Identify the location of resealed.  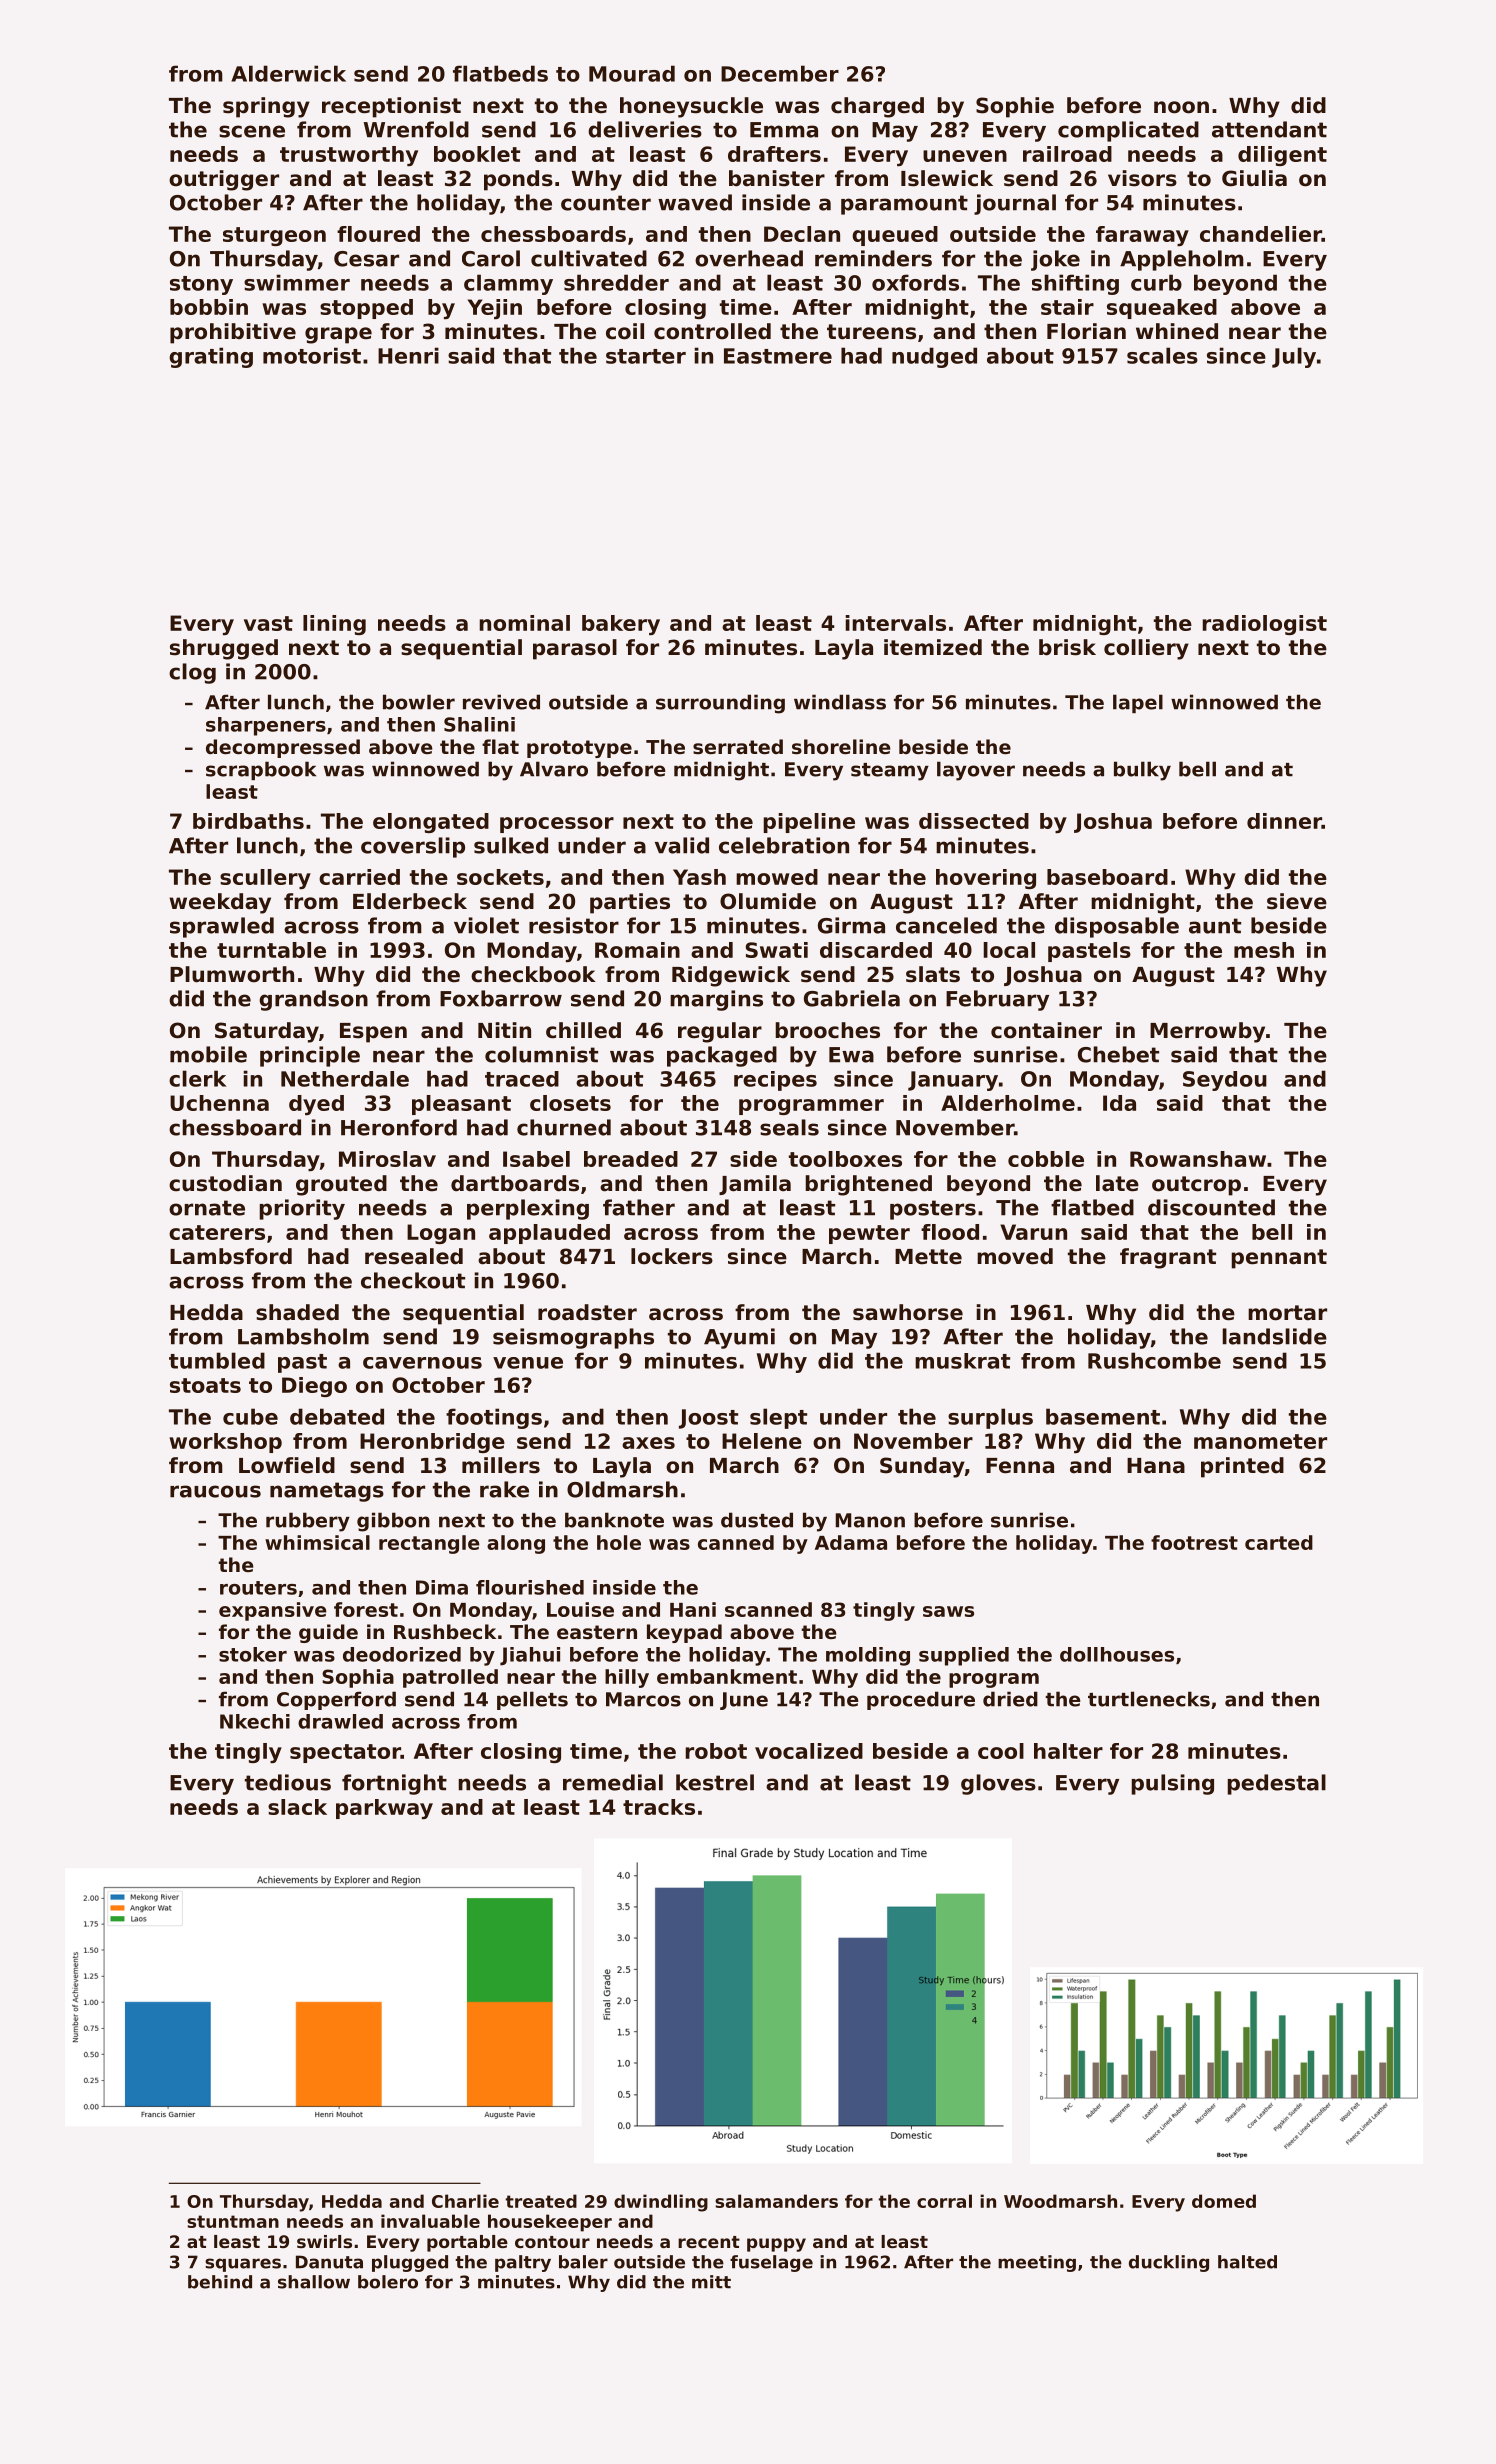
(414, 1256).
